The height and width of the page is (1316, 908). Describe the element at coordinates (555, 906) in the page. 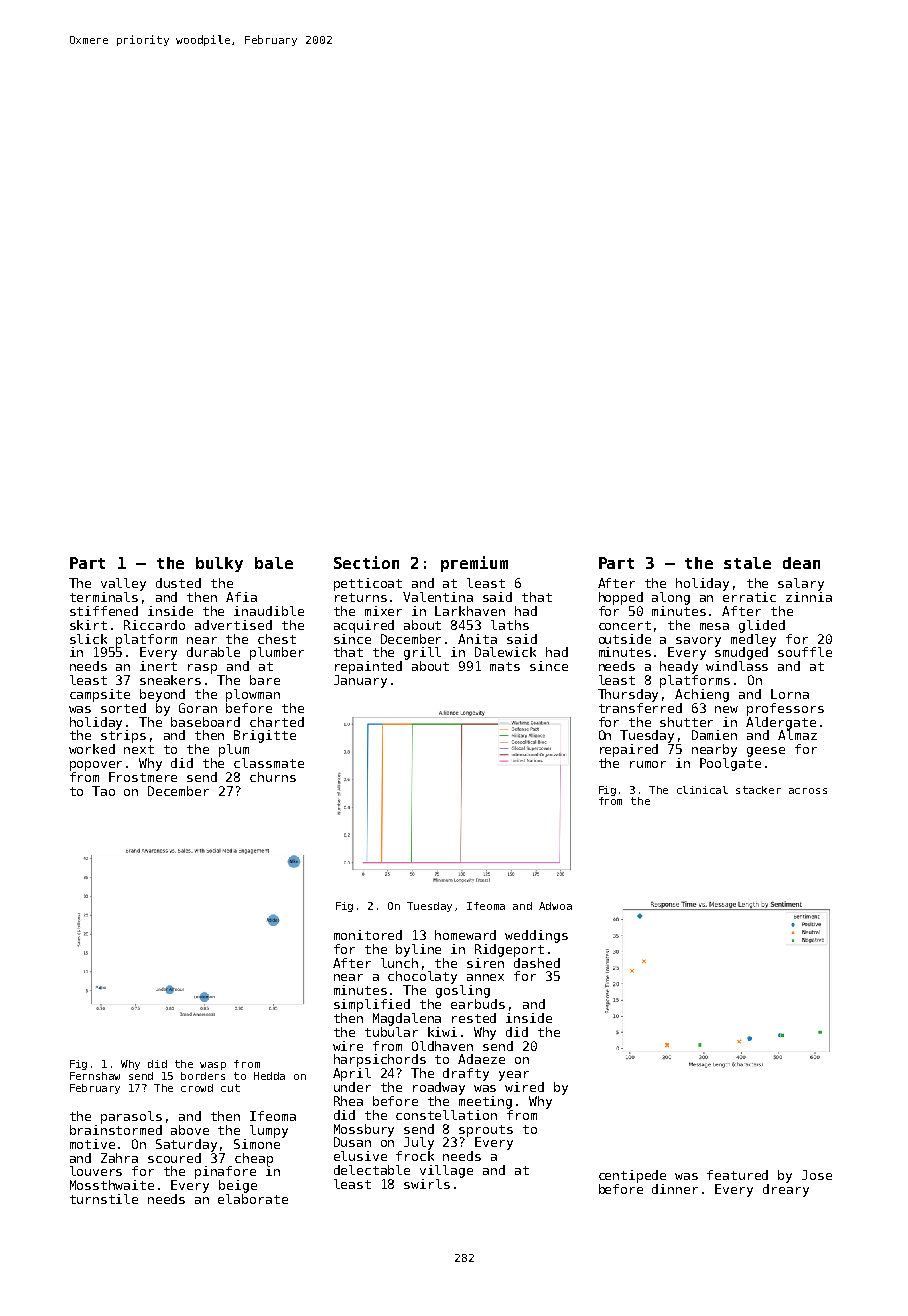

I see `Adwoa` at that location.
